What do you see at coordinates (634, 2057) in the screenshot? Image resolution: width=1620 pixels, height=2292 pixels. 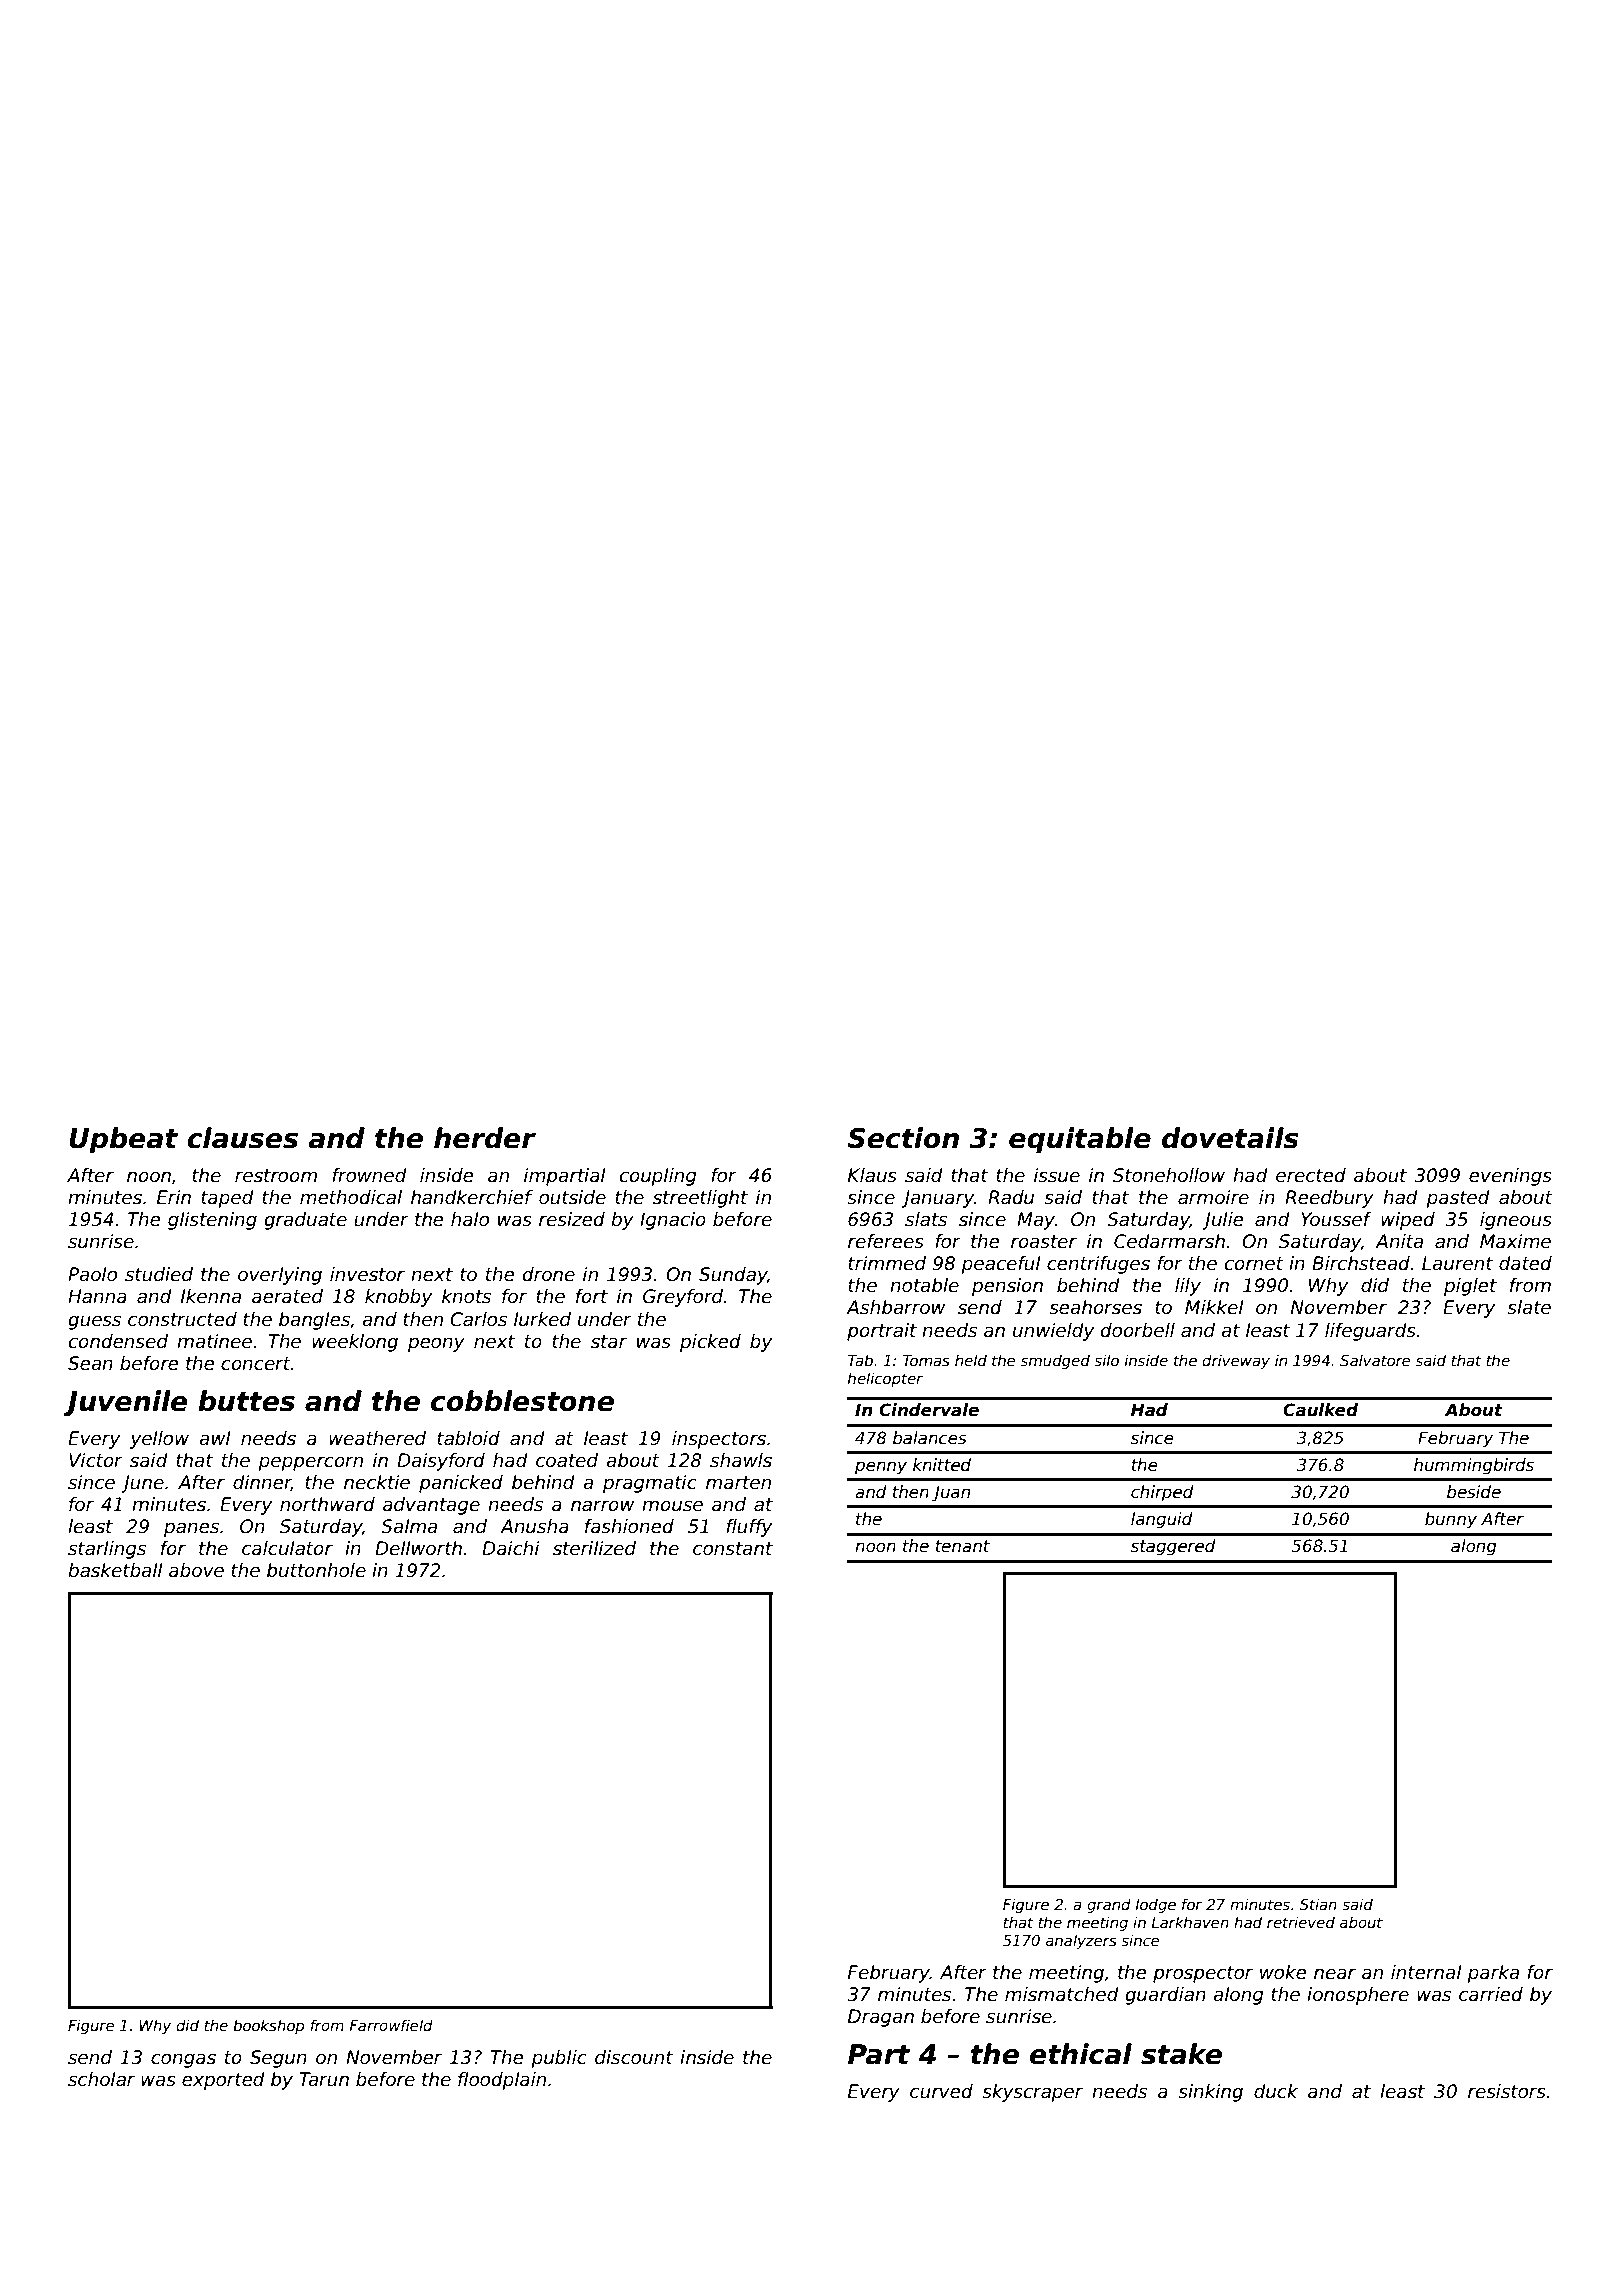 I see `discount` at bounding box center [634, 2057].
